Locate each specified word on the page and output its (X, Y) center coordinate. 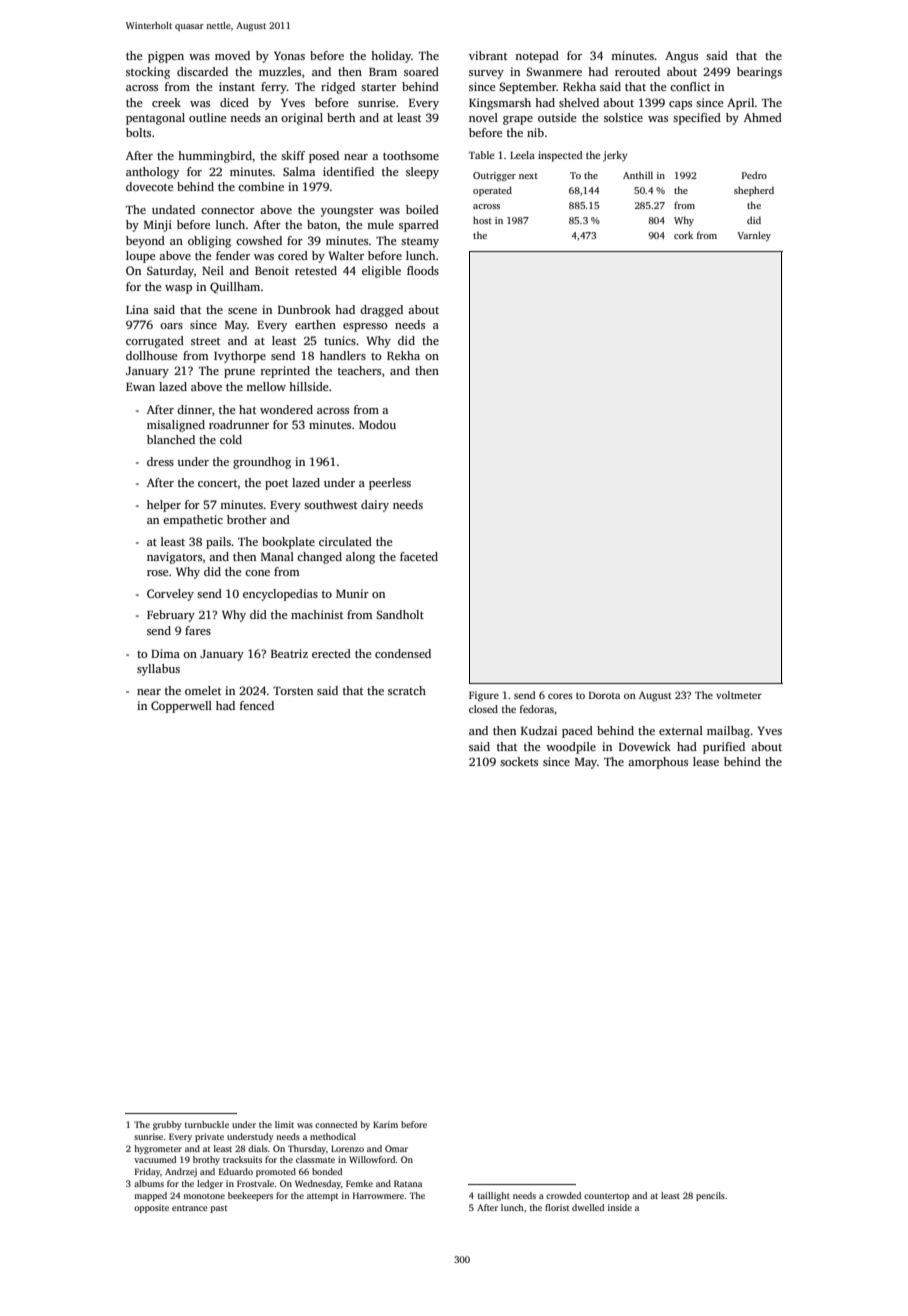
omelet (203, 690)
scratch (407, 690)
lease (706, 761)
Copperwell (181, 707)
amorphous (658, 763)
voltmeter (739, 695)
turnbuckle (207, 1124)
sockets (519, 761)
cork (683, 235)
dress (160, 461)
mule (380, 224)
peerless (390, 484)
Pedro (754, 175)
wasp (178, 289)
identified (348, 171)
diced (234, 102)
